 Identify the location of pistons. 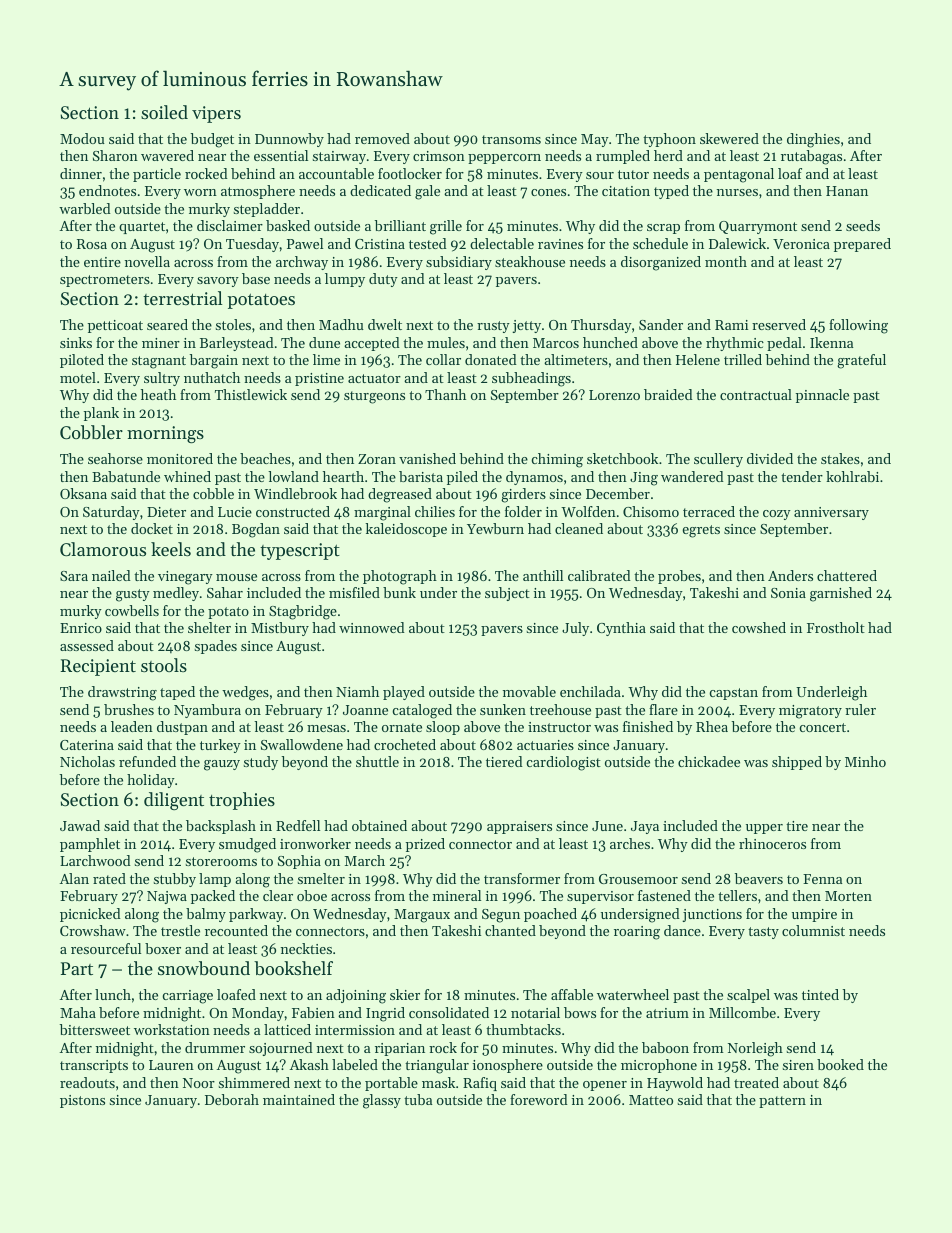
(82, 1101).
